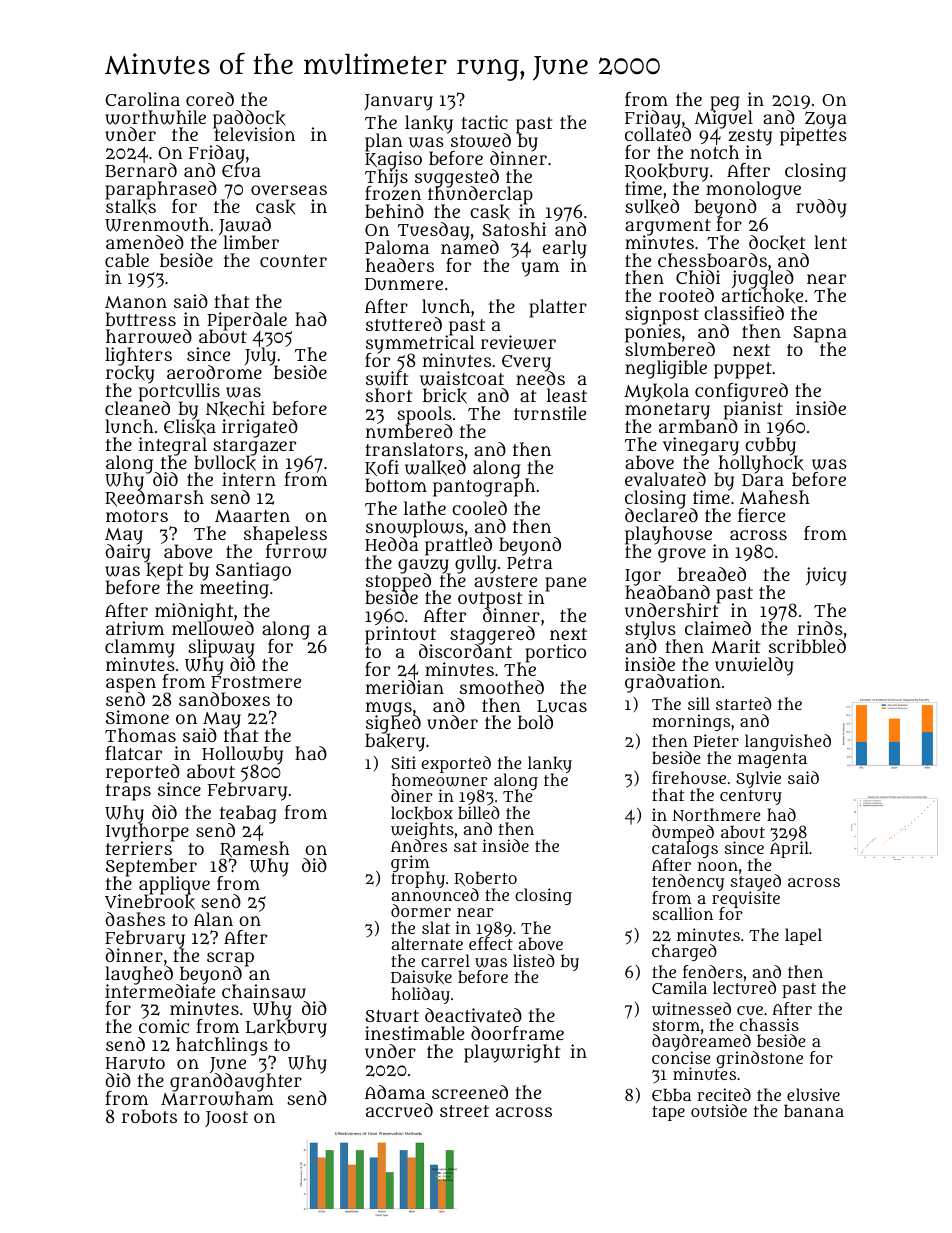 The image size is (952, 1233). What do you see at coordinates (241, 170) in the image?
I see `Efua` at bounding box center [241, 170].
